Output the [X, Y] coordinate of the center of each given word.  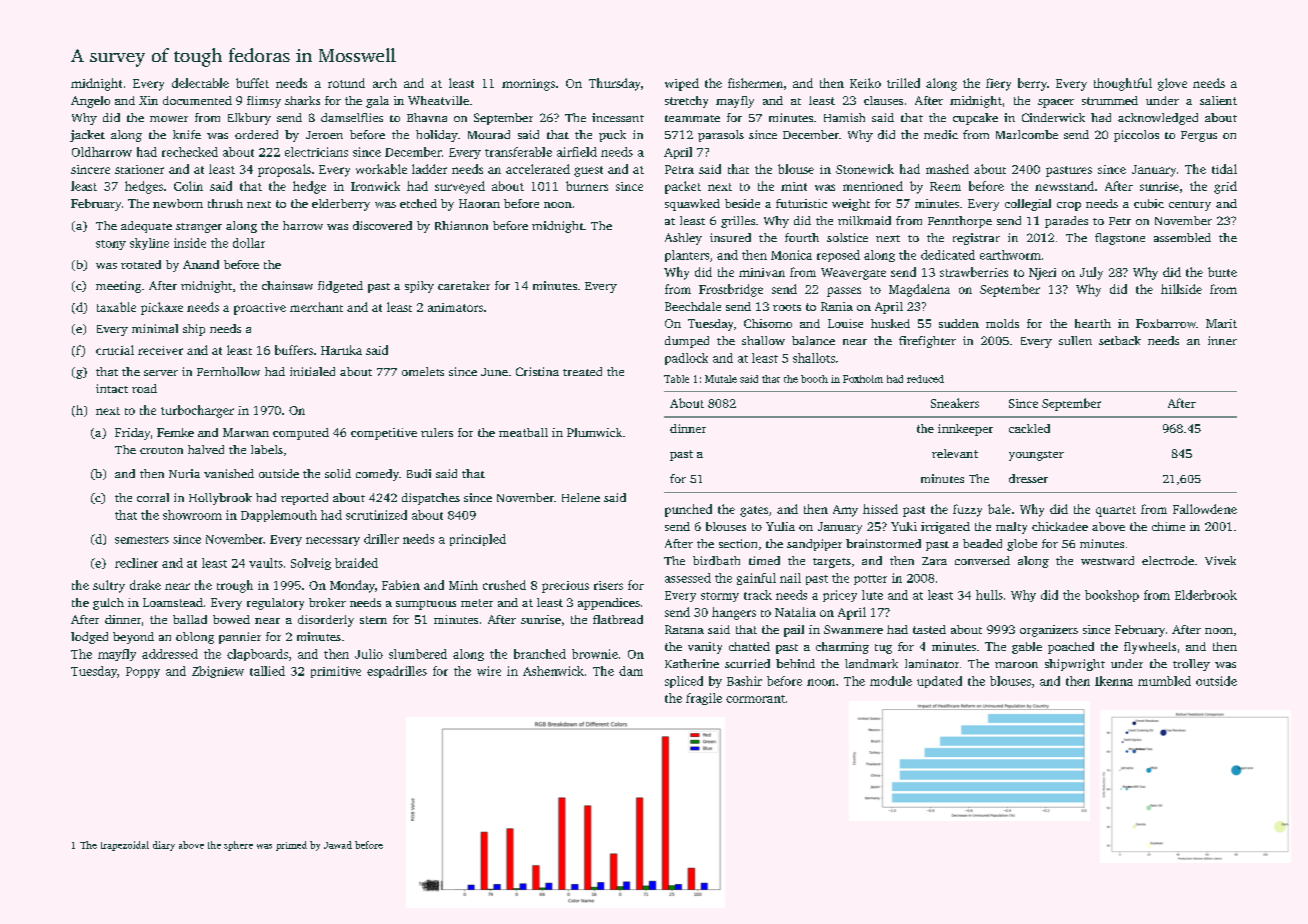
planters [687, 256]
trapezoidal [125, 846]
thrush [225, 203]
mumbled [1164, 681]
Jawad [338, 845]
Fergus [1199, 136]
